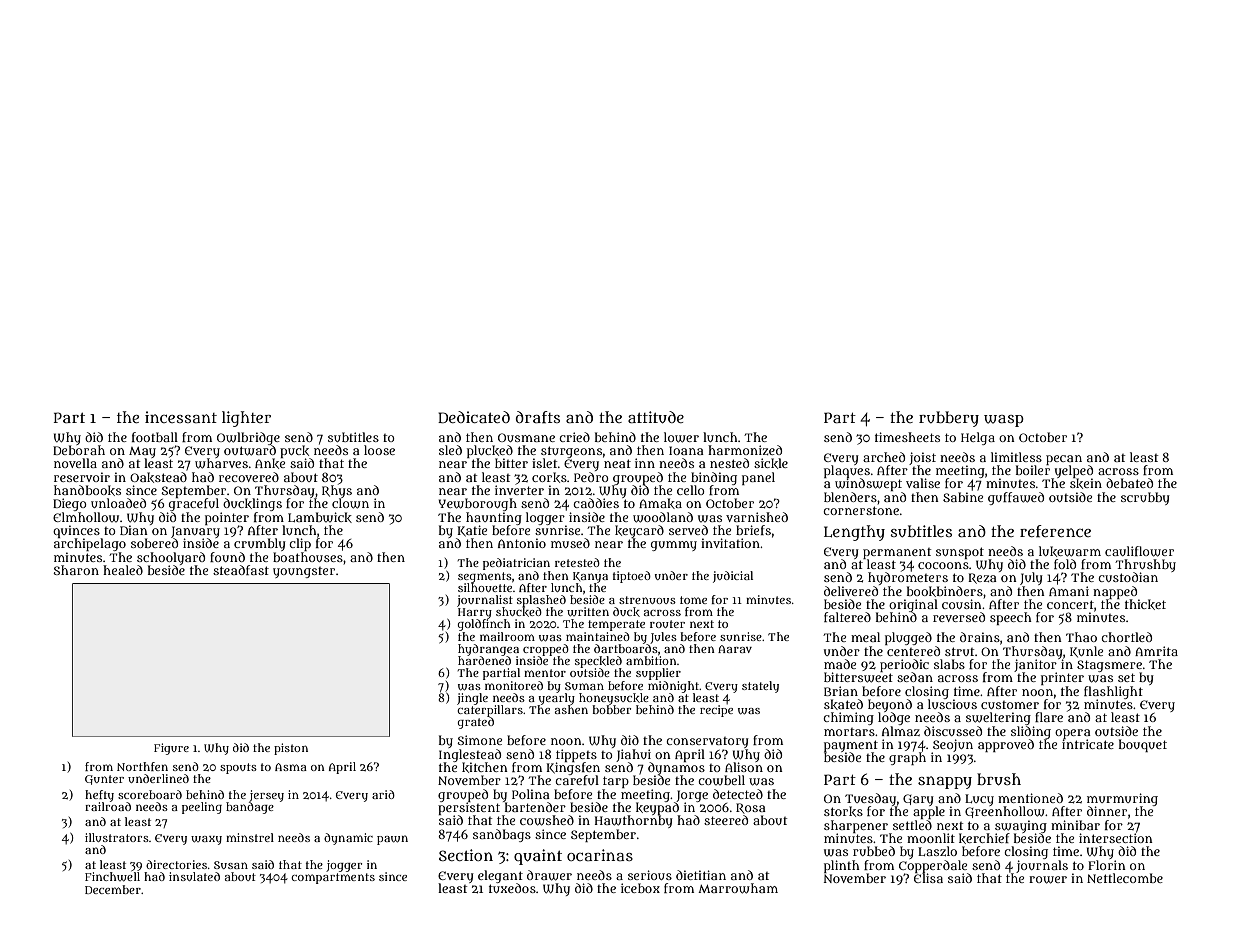 The image size is (1233, 952). I want to click on wasp, so click(1004, 421).
